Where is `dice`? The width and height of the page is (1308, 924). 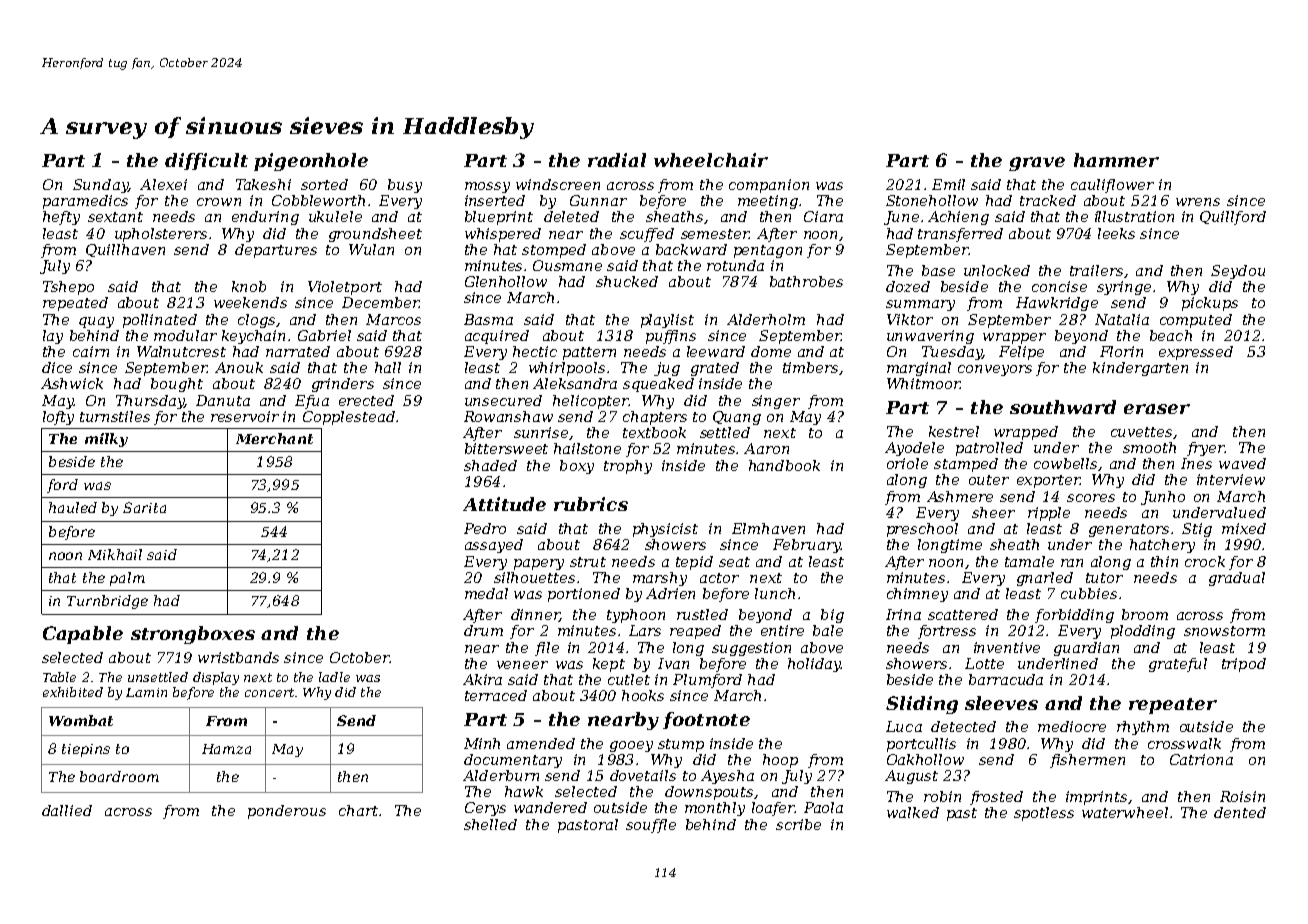
dice is located at coordinates (57, 367).
